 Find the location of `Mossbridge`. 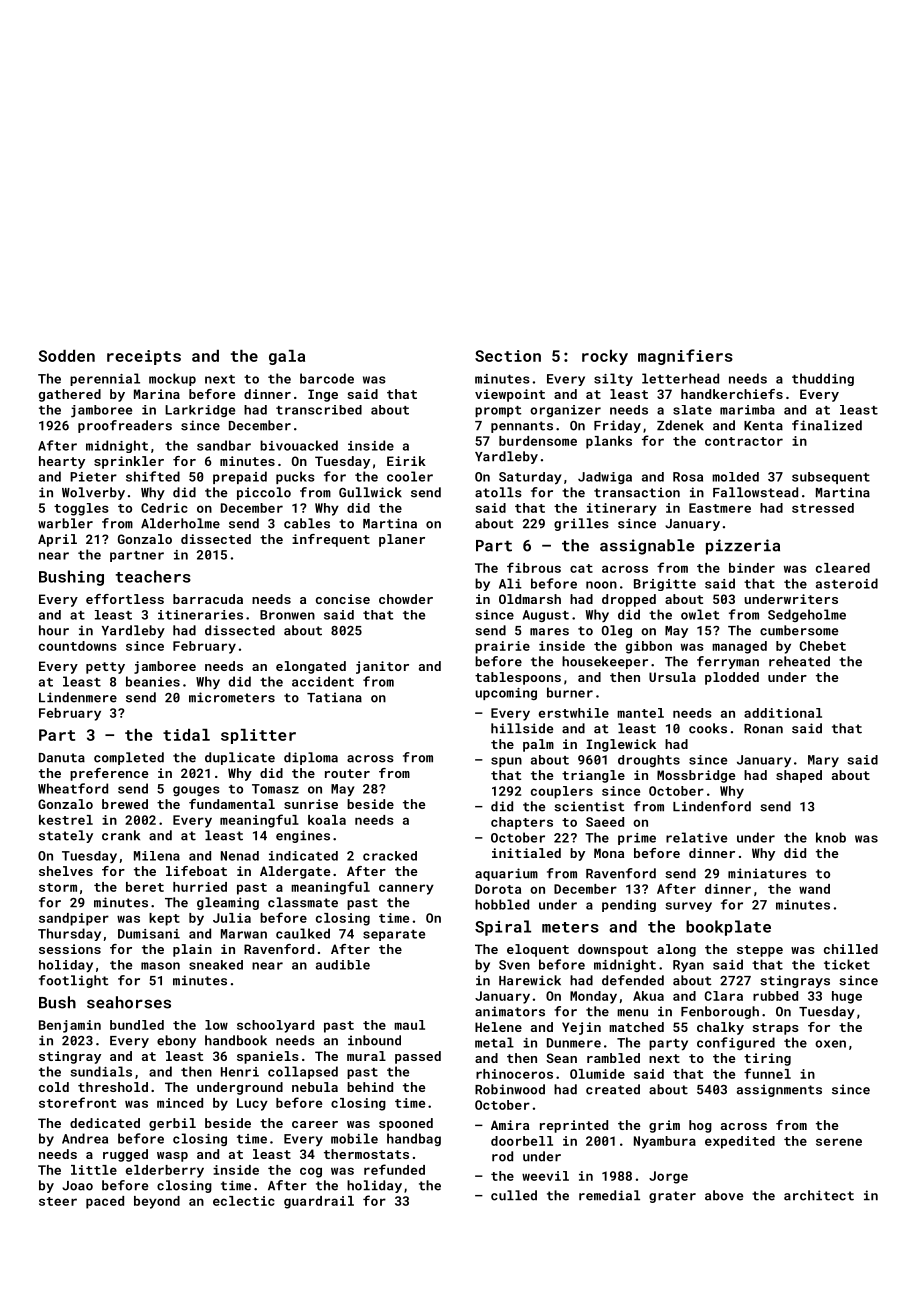

Mossbridge is located at coordinates (696, 776).
